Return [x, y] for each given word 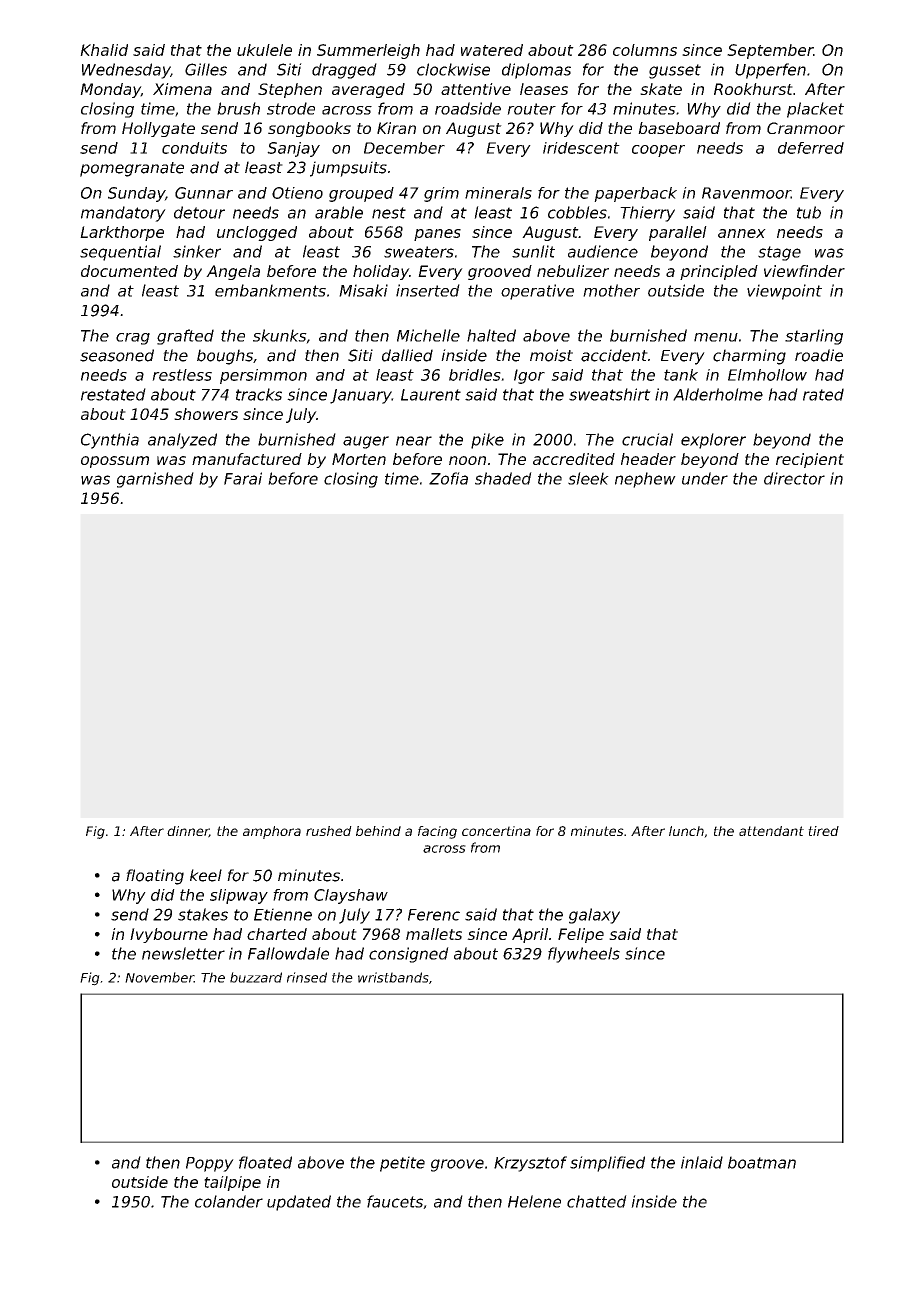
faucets [395, 1201]
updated [299, 1203]
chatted [597, 1201]
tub [809, 212]
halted [491, 335]
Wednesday [126, 71]
